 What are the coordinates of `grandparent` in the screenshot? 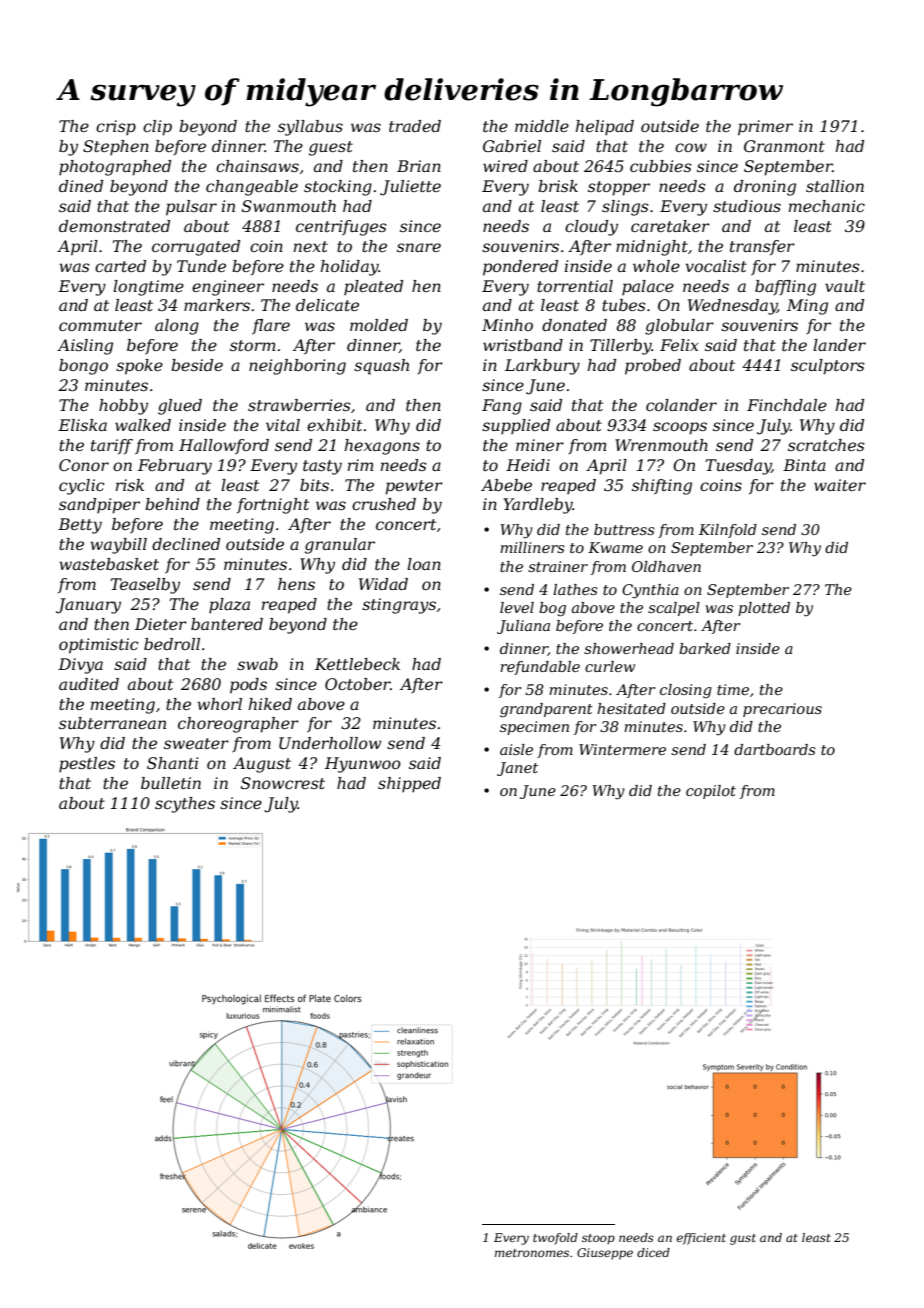 It's located at (546, 710).
